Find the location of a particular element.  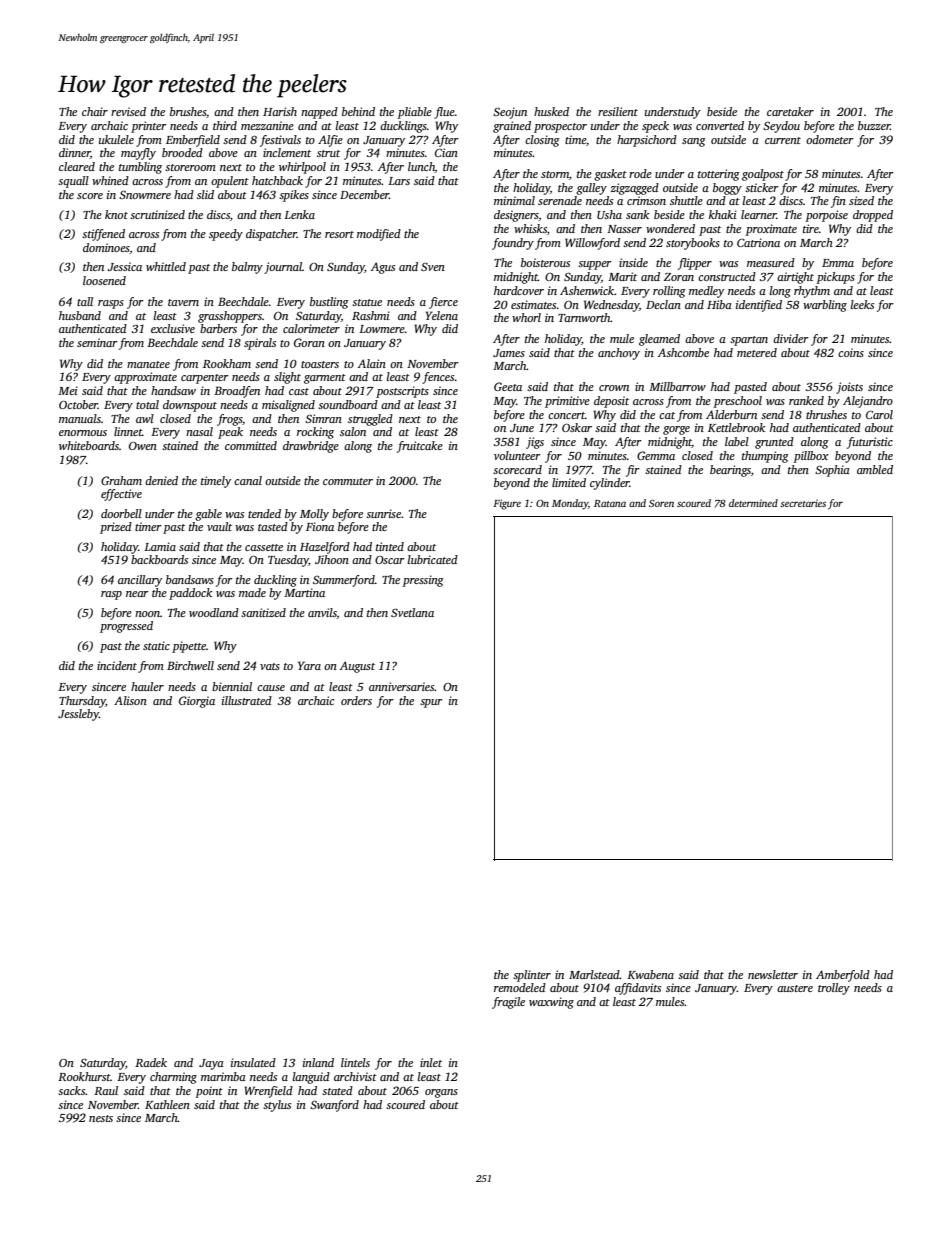

canal is located at coordinates (248, 480).
